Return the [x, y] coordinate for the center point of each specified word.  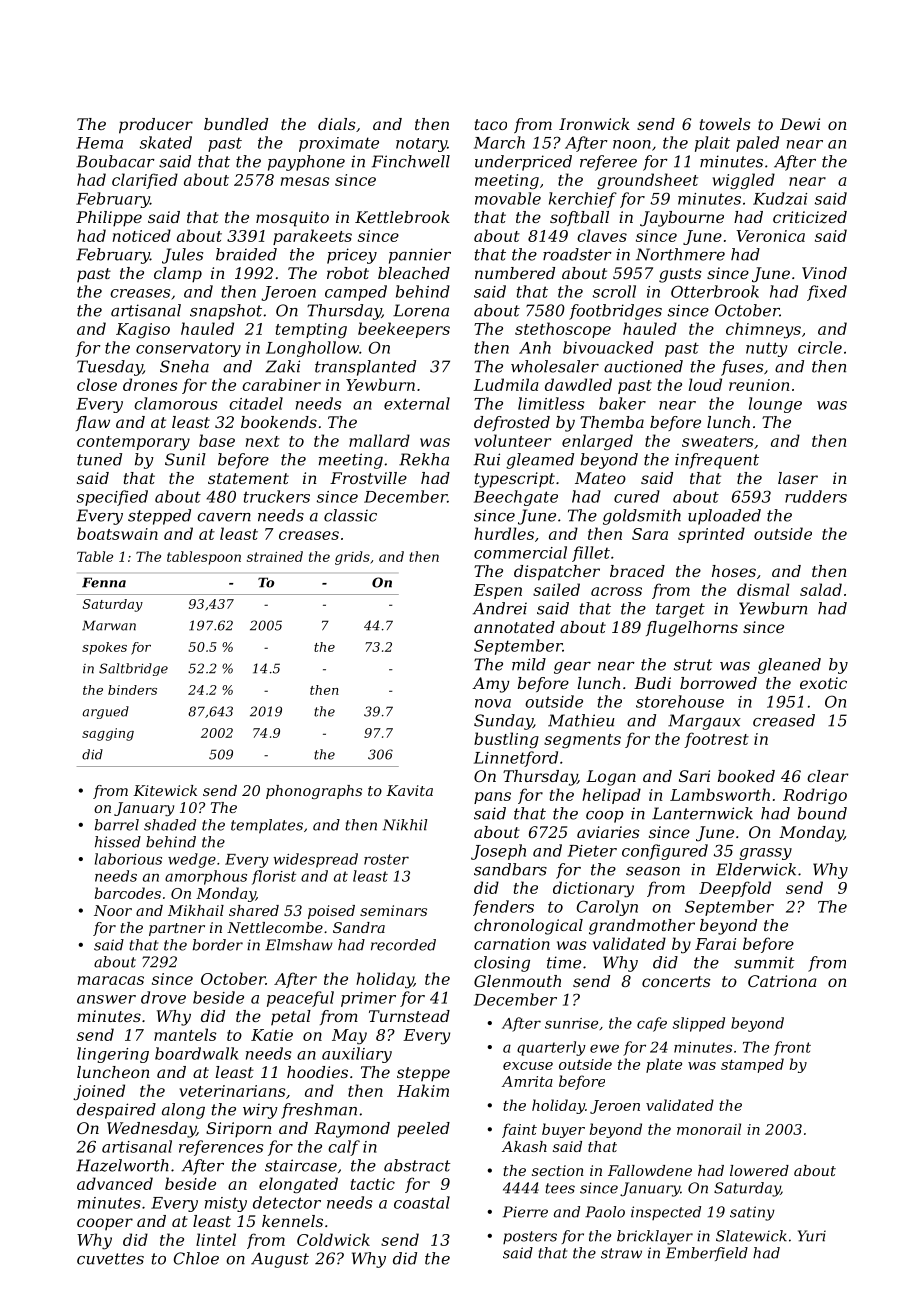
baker [622, 403]
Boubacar [115, 161]
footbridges [615, 312]
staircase [301, 1165]
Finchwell [411, 161]
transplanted [365, 368]
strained [275, 556]
